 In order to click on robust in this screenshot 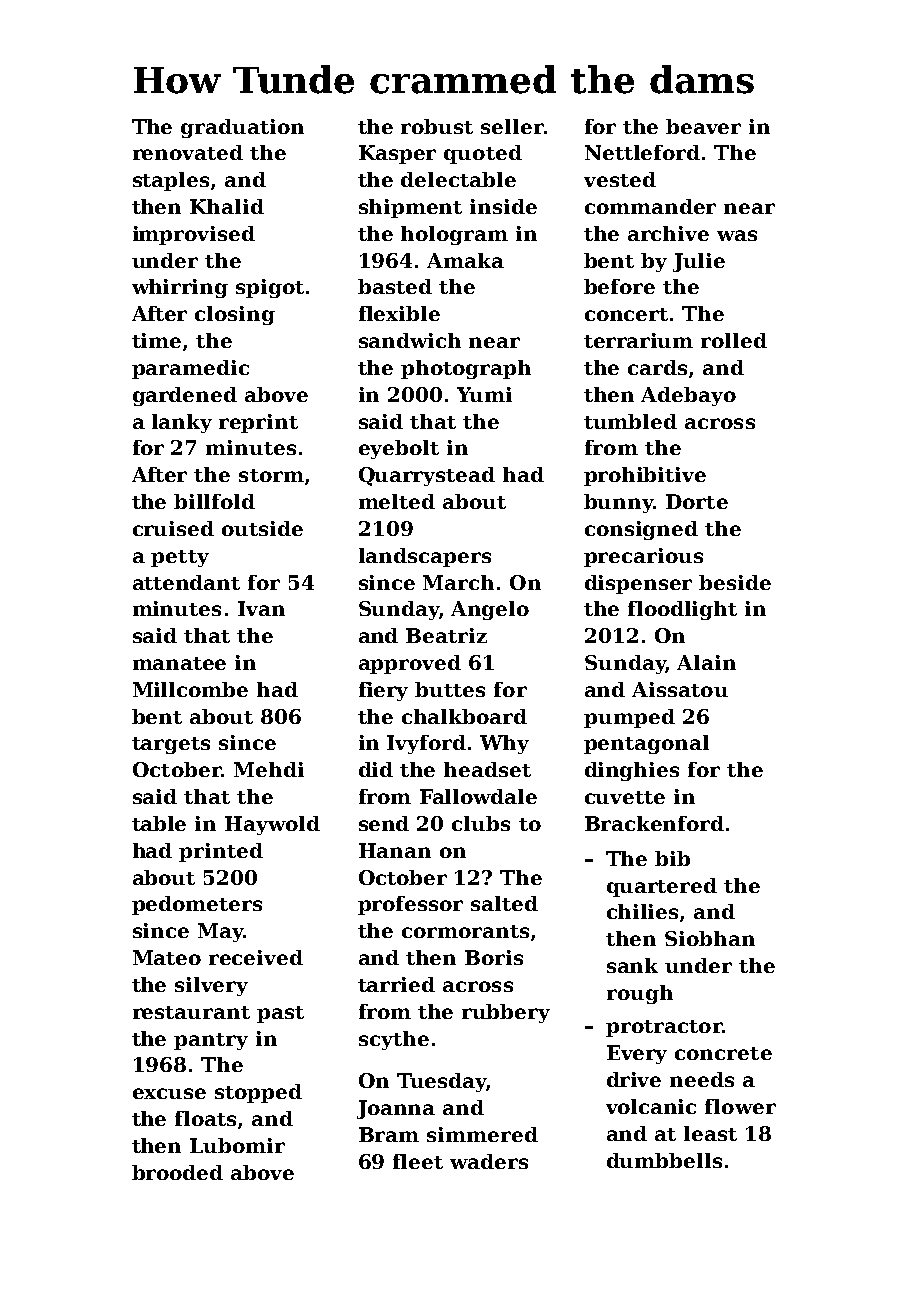, I will do `click(437, 126)`.
